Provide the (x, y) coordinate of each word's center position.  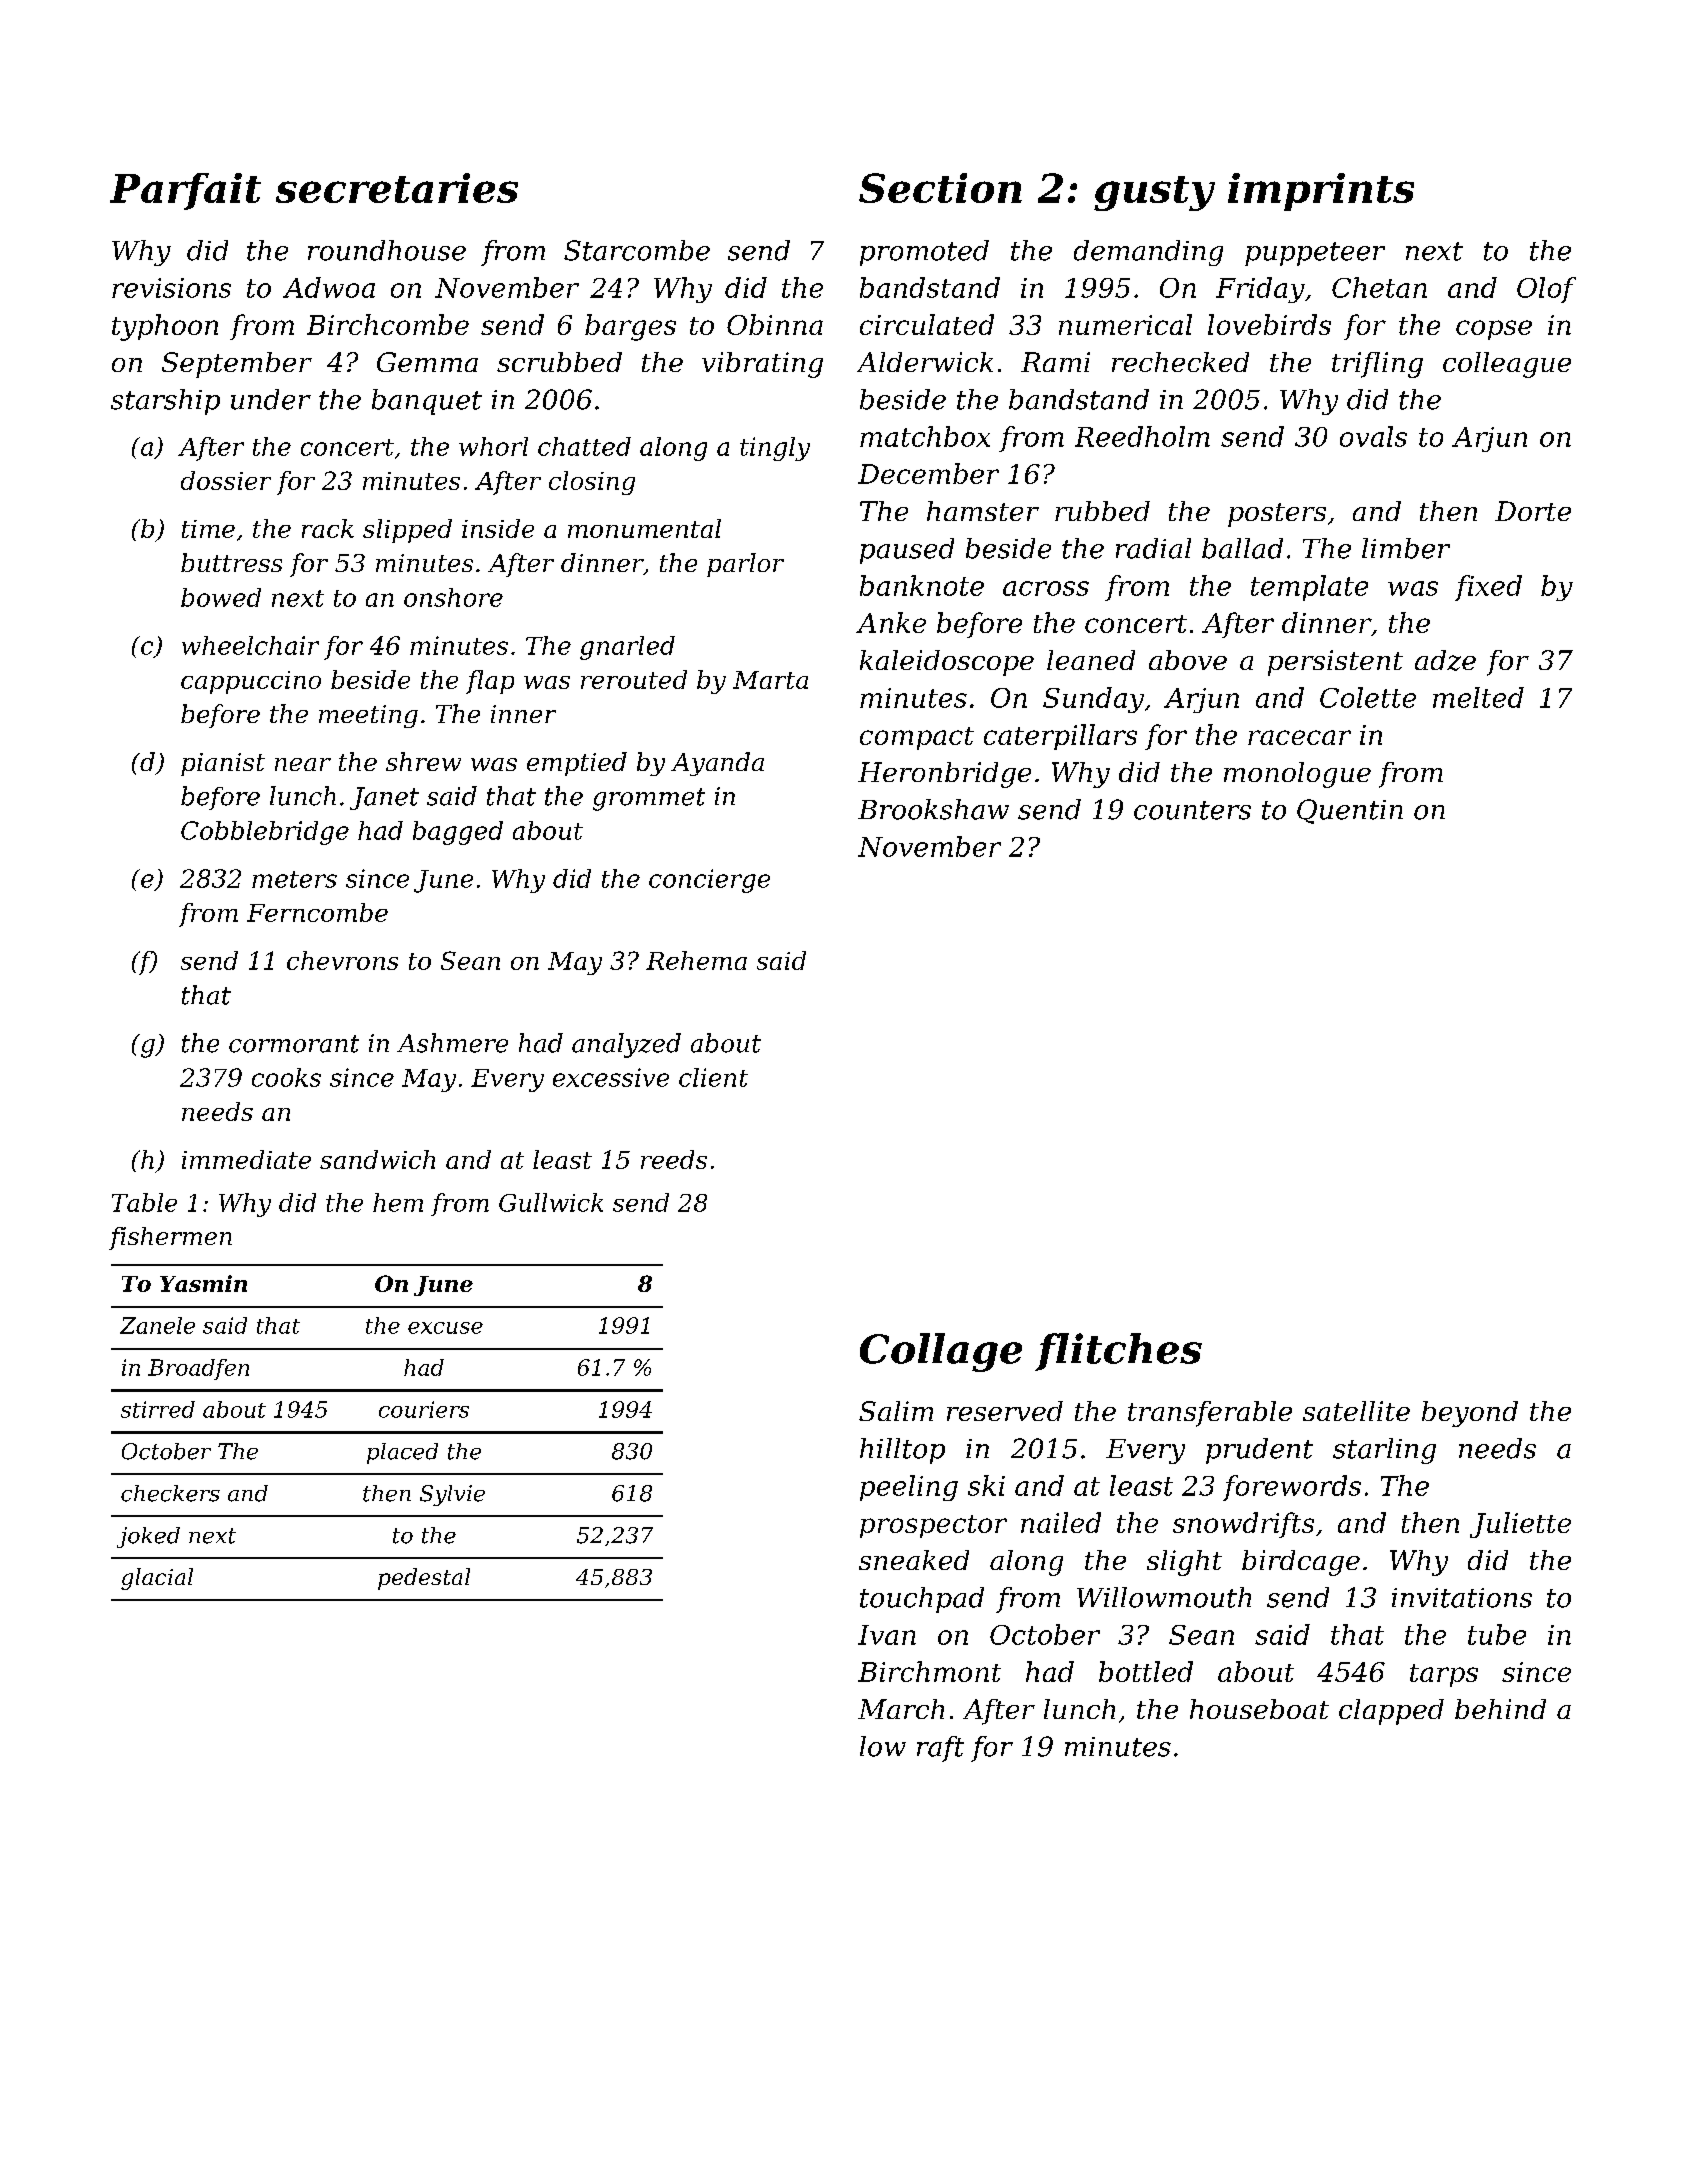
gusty (1154, 193)
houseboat (1259, 1709)
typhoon (165, 327)
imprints (1321, 192)
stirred (158, 1409)
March (901, 1709)
